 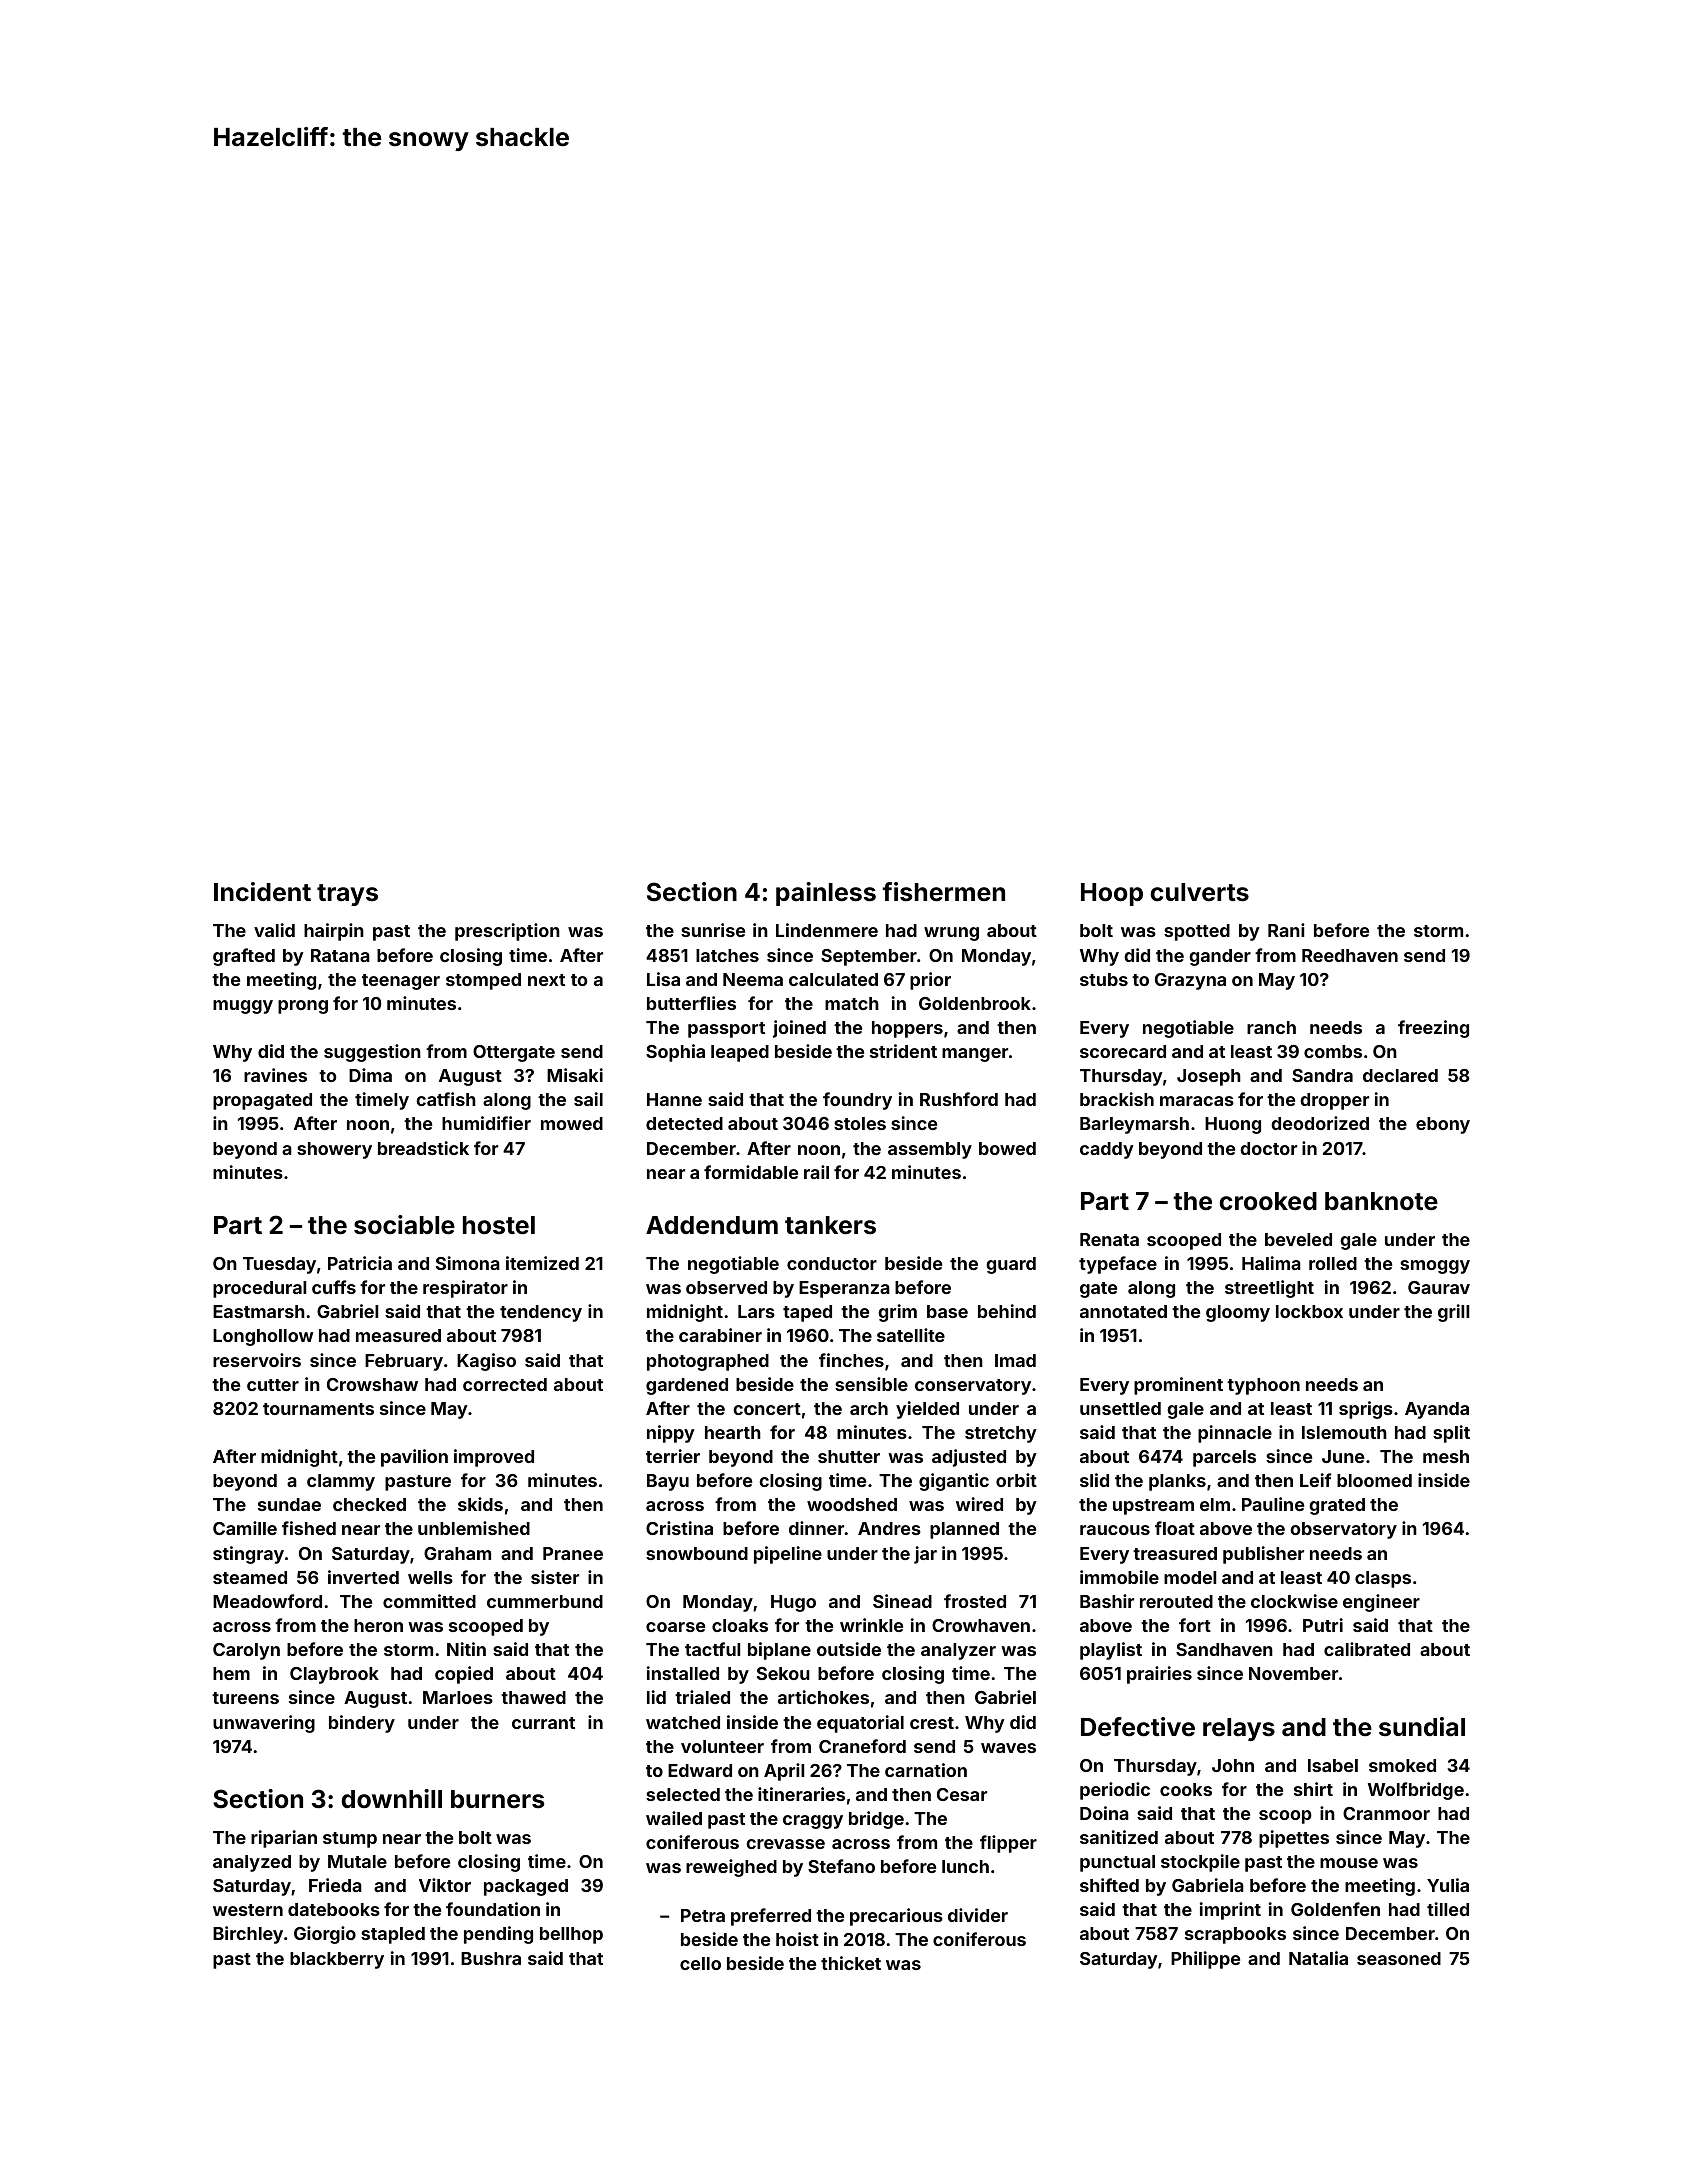 What do you see at coordinates (1344, 1432) in the screenshot?
I see `Islemouth` at bounding box center [1344, 1432].
